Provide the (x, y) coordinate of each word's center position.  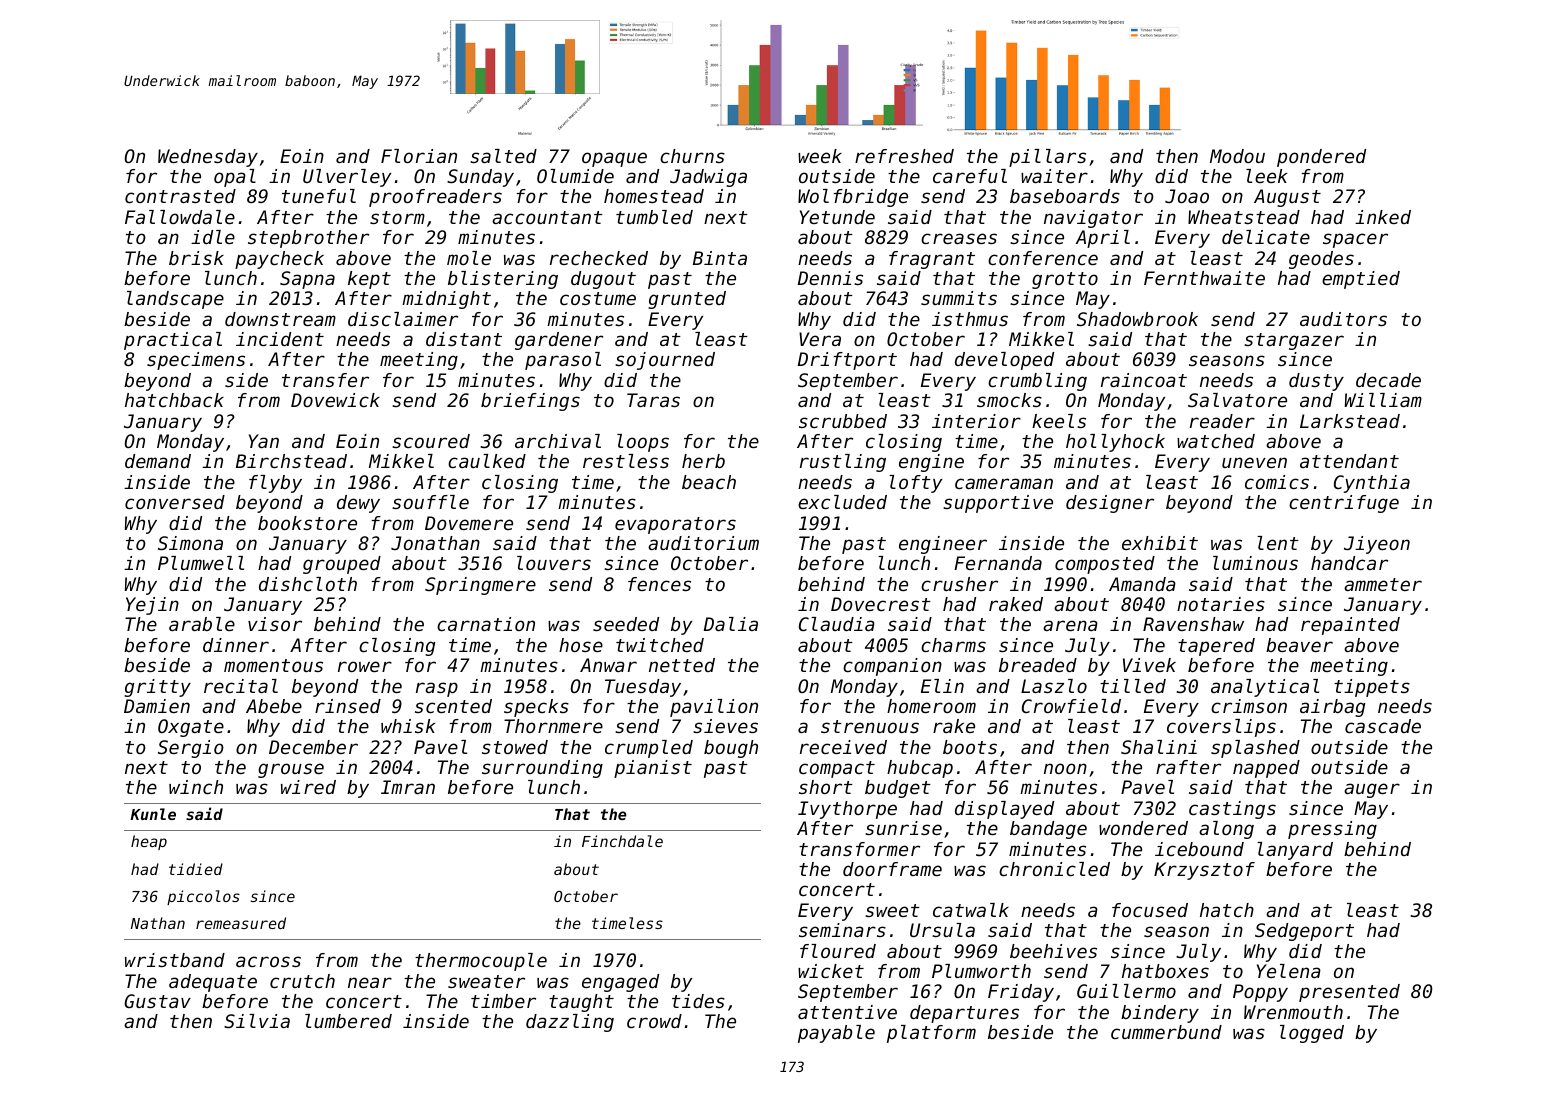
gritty (157, 688)
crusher (959, 584)
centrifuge (1344, 504)
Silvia (257, 1021)
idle (213, 237)
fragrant (932, 260)
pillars (1047, 158)
